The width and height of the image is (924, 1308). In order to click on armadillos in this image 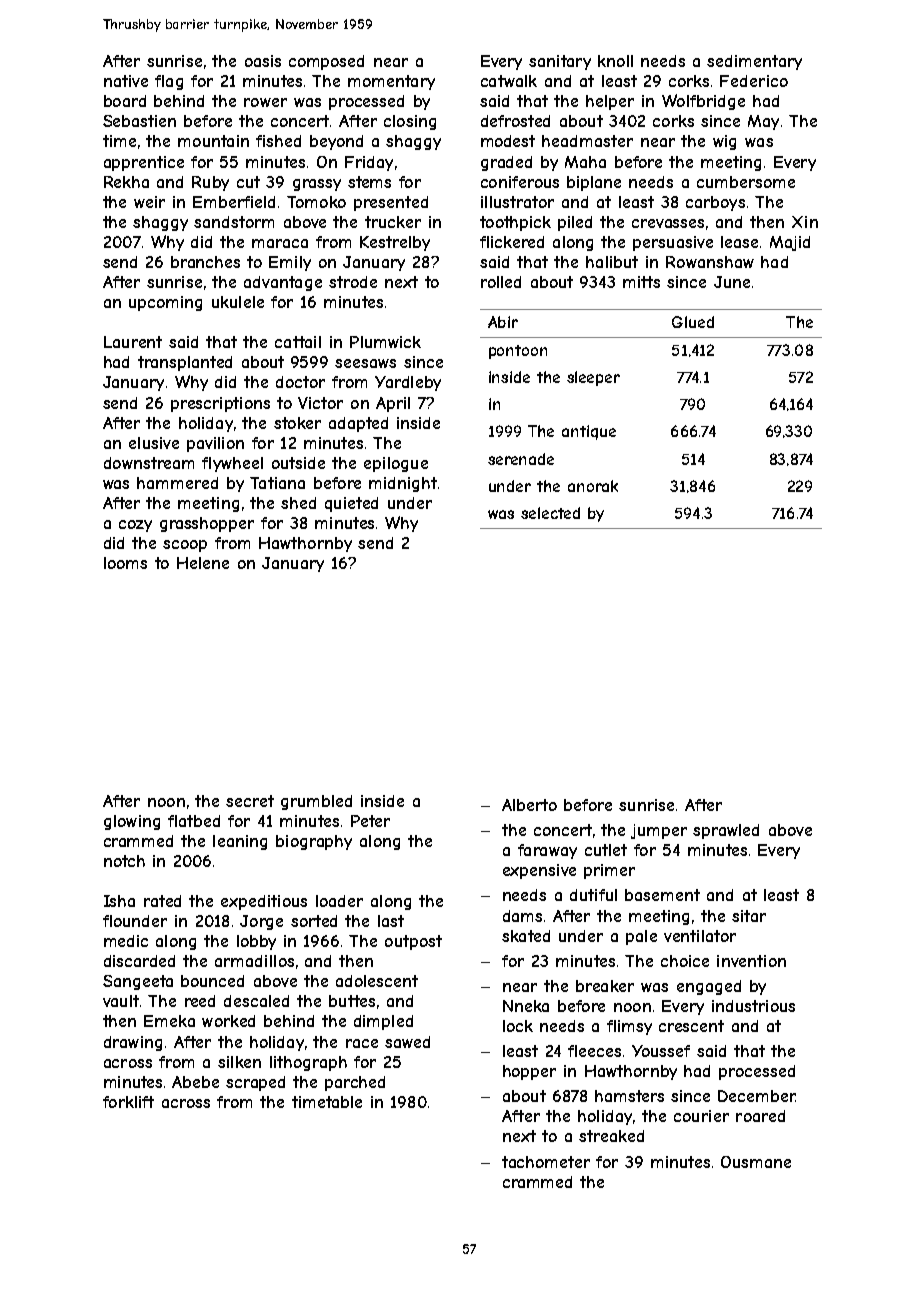, I will do `click(254, 961)`.
